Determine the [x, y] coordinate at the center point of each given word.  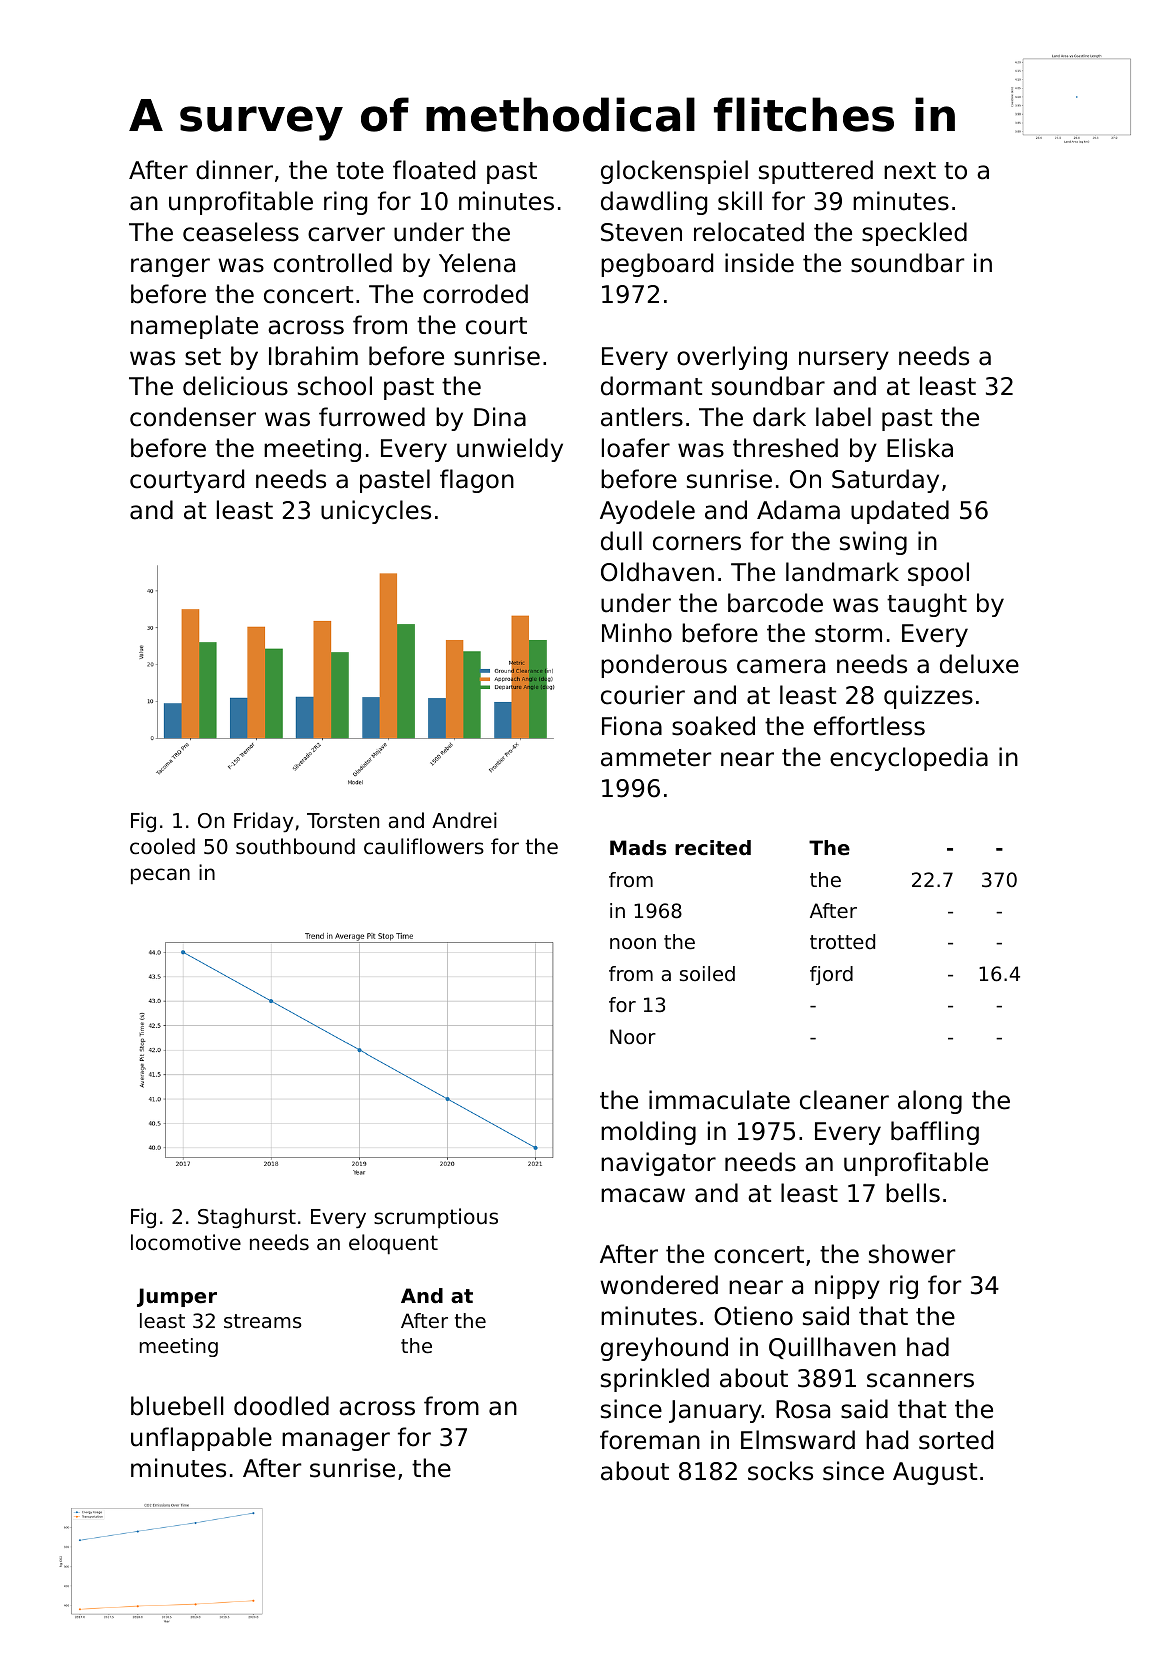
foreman [650, 1440]
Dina [500, 417]
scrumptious [436, 1218]
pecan [160, 876]
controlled [333, 263]
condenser [193, 417]
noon [633, 943]
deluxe [979, 664]
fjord [831, 975]
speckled [914, 234]
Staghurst [247, 1218]
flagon [477, 481]
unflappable [201, 1439]
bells [913, 1193]
